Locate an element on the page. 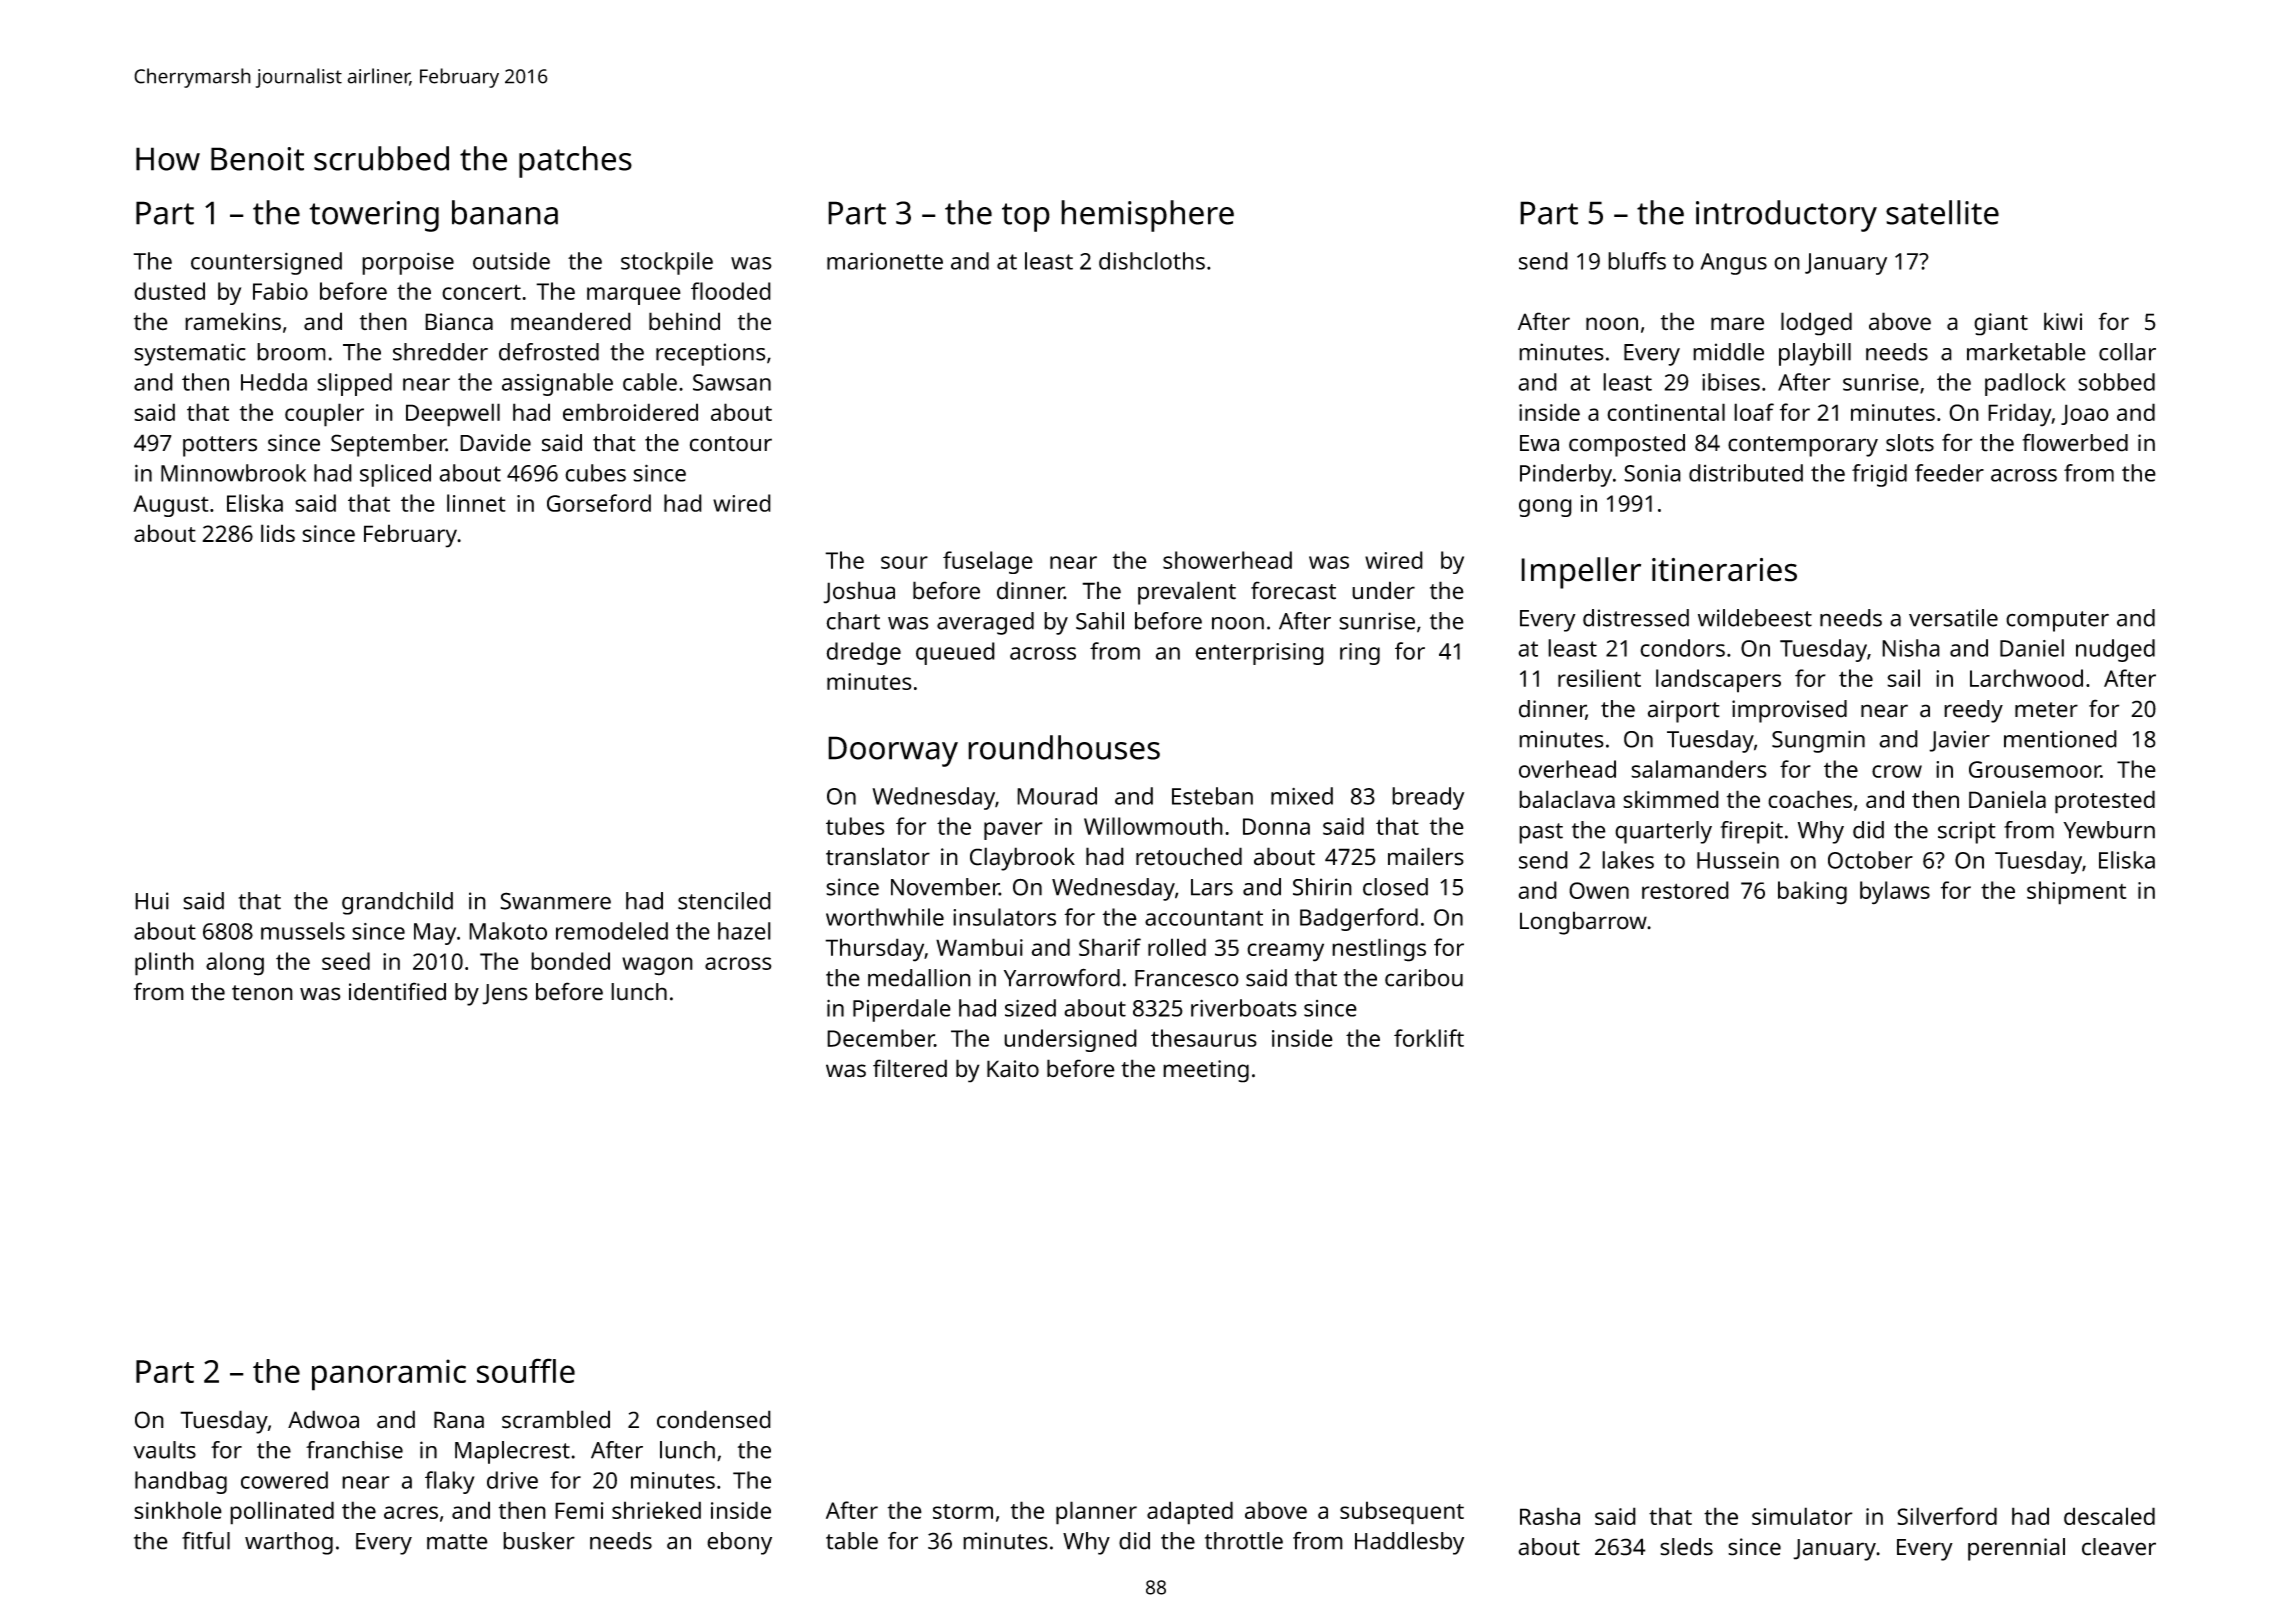 The image size is (2290, 1619). Sungmin is located at coordinates (1818, 741).
